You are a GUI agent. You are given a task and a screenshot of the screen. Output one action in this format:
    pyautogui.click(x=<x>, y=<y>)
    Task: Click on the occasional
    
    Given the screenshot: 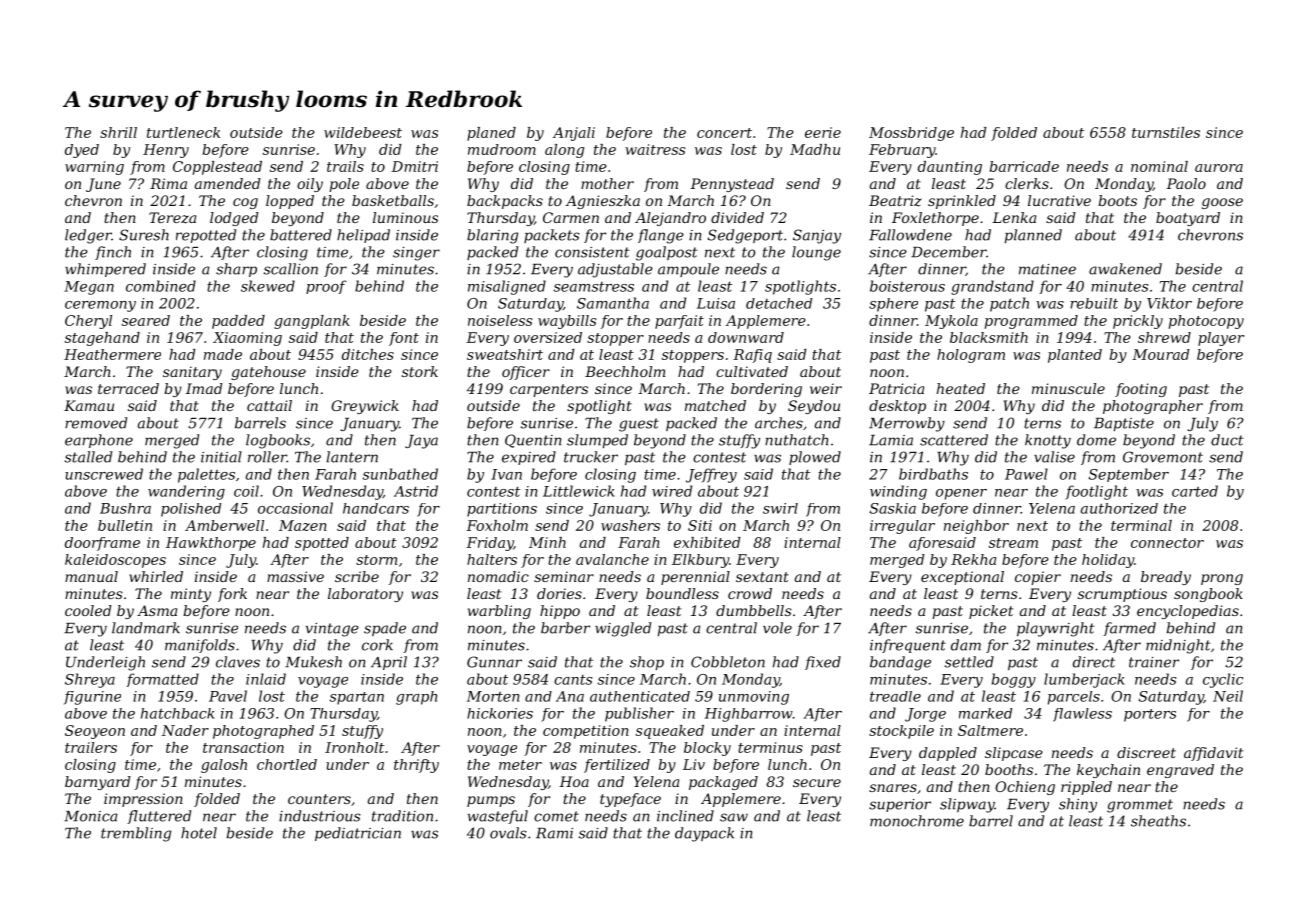 What is the action you would take?
    pyautogui.click(x=295, y=508)
